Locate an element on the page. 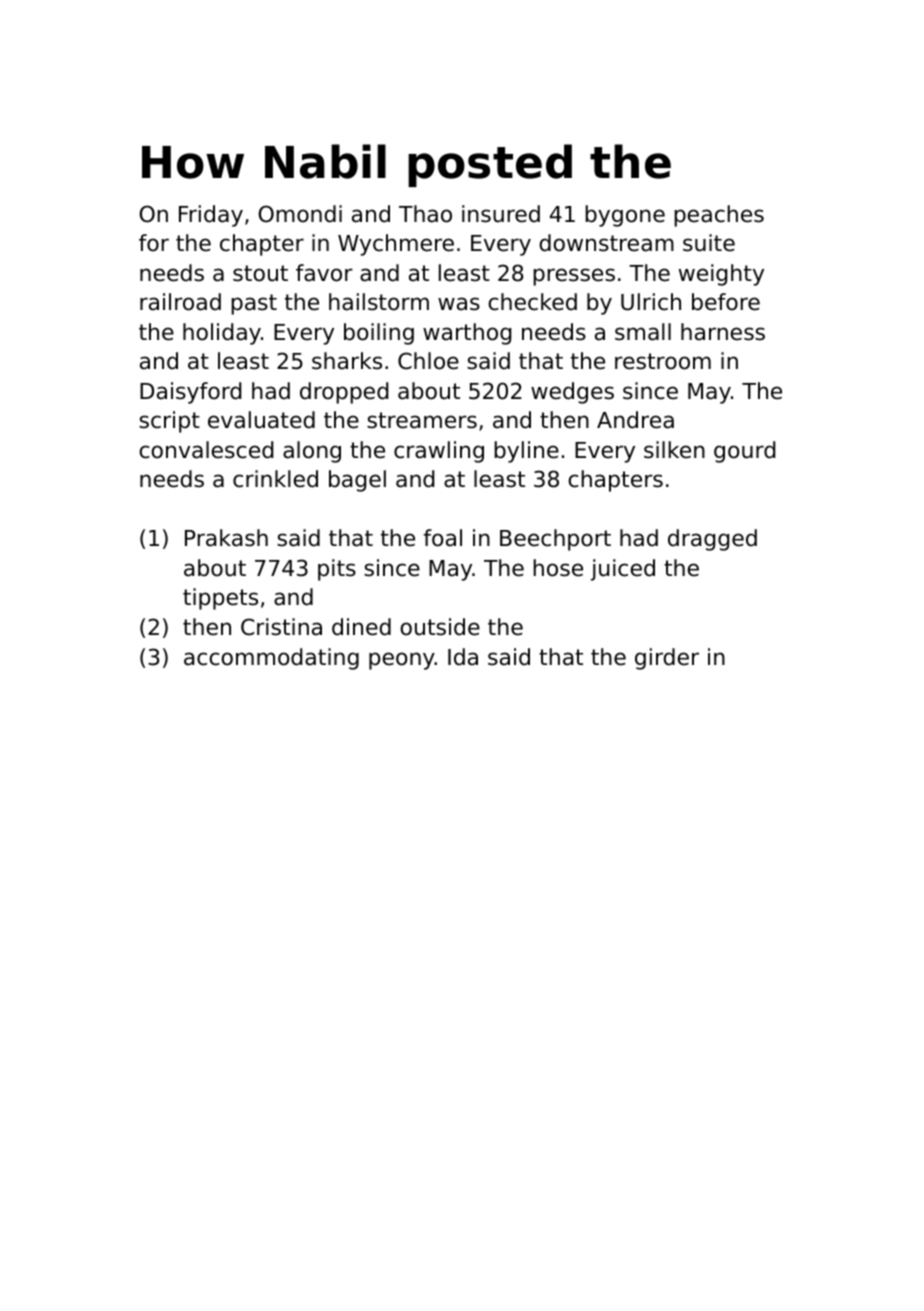 This page has height=1311, width=924. Andrea is located at coordinates (635, 420).
